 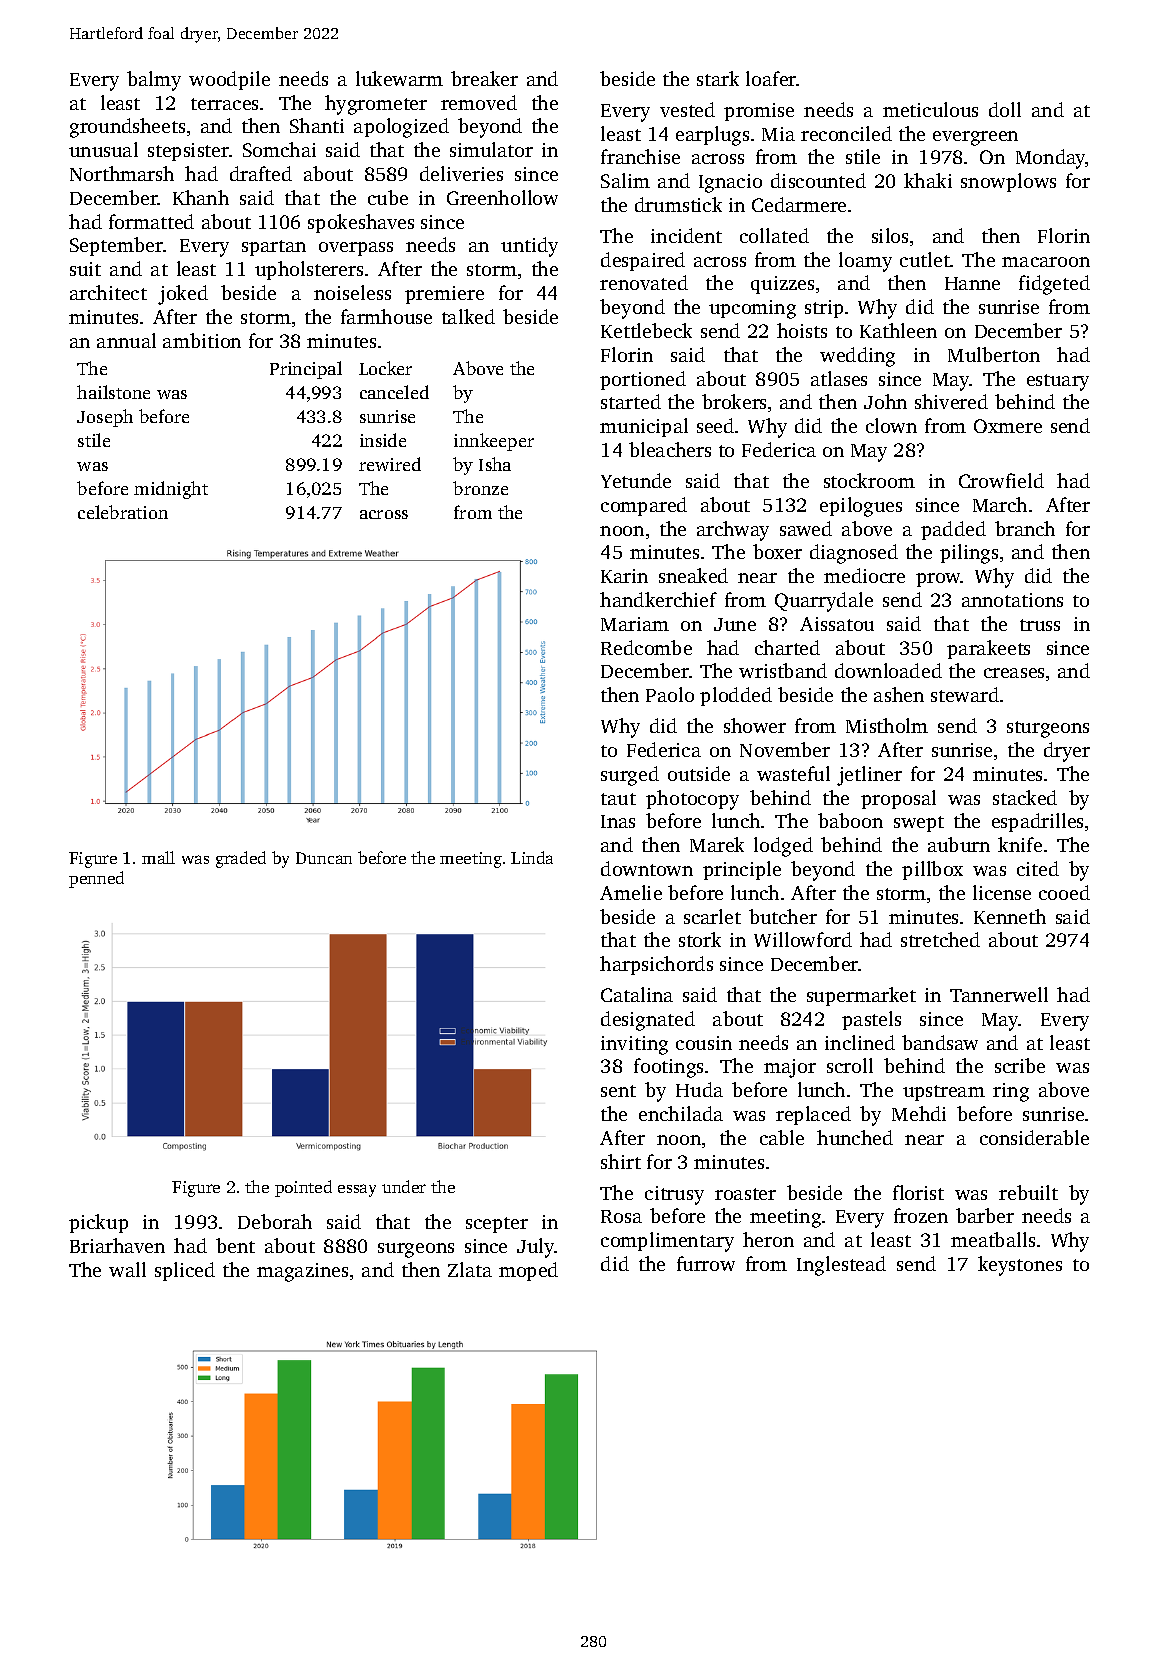 I want to click on Kettlebeck, so click(x=646, y=330).
